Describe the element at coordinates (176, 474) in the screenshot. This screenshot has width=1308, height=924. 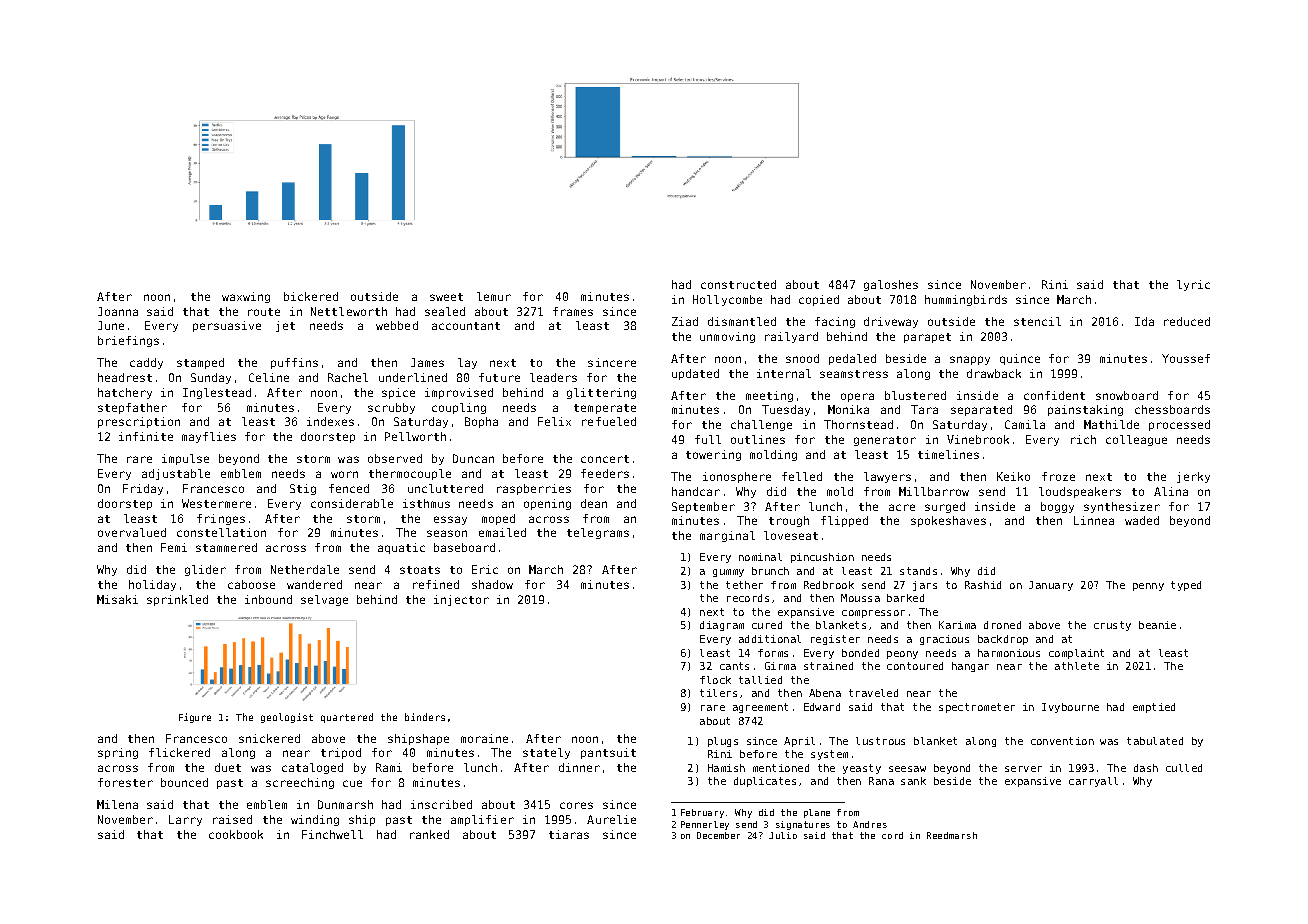
I see `adjustable` at that location.
